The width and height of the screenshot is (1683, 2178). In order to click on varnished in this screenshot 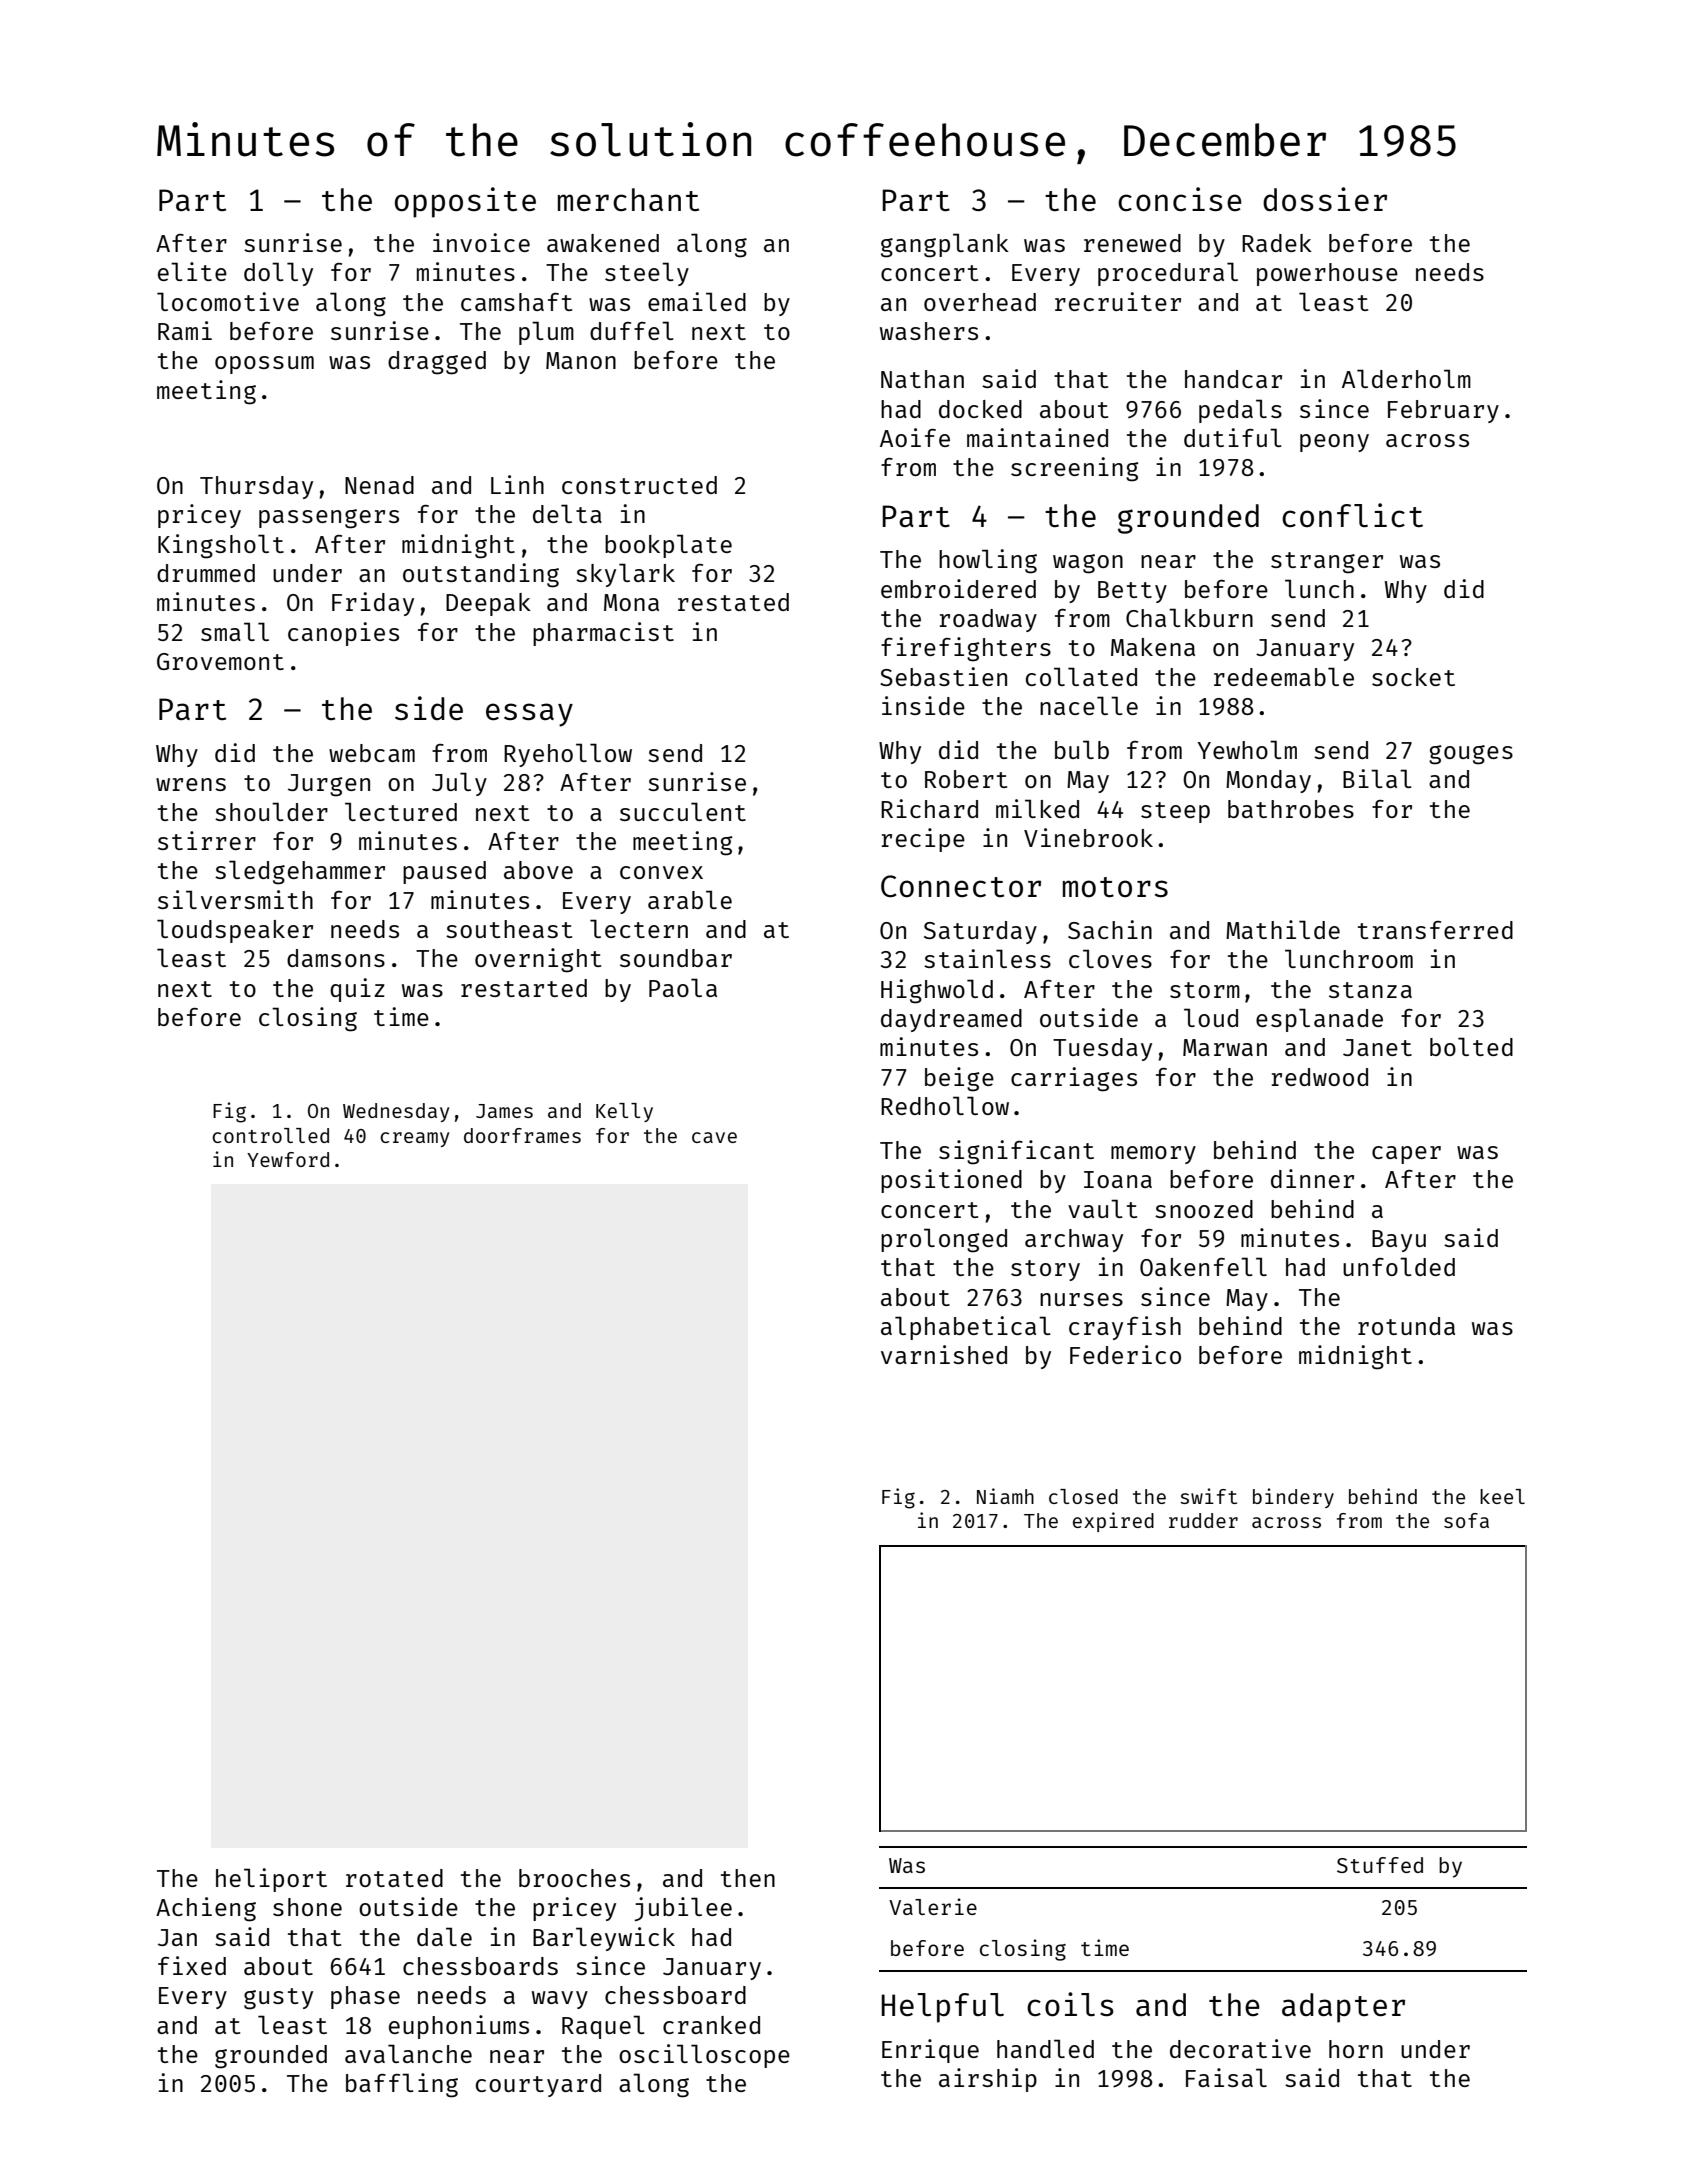, I will do `click(944, 1354)`.
